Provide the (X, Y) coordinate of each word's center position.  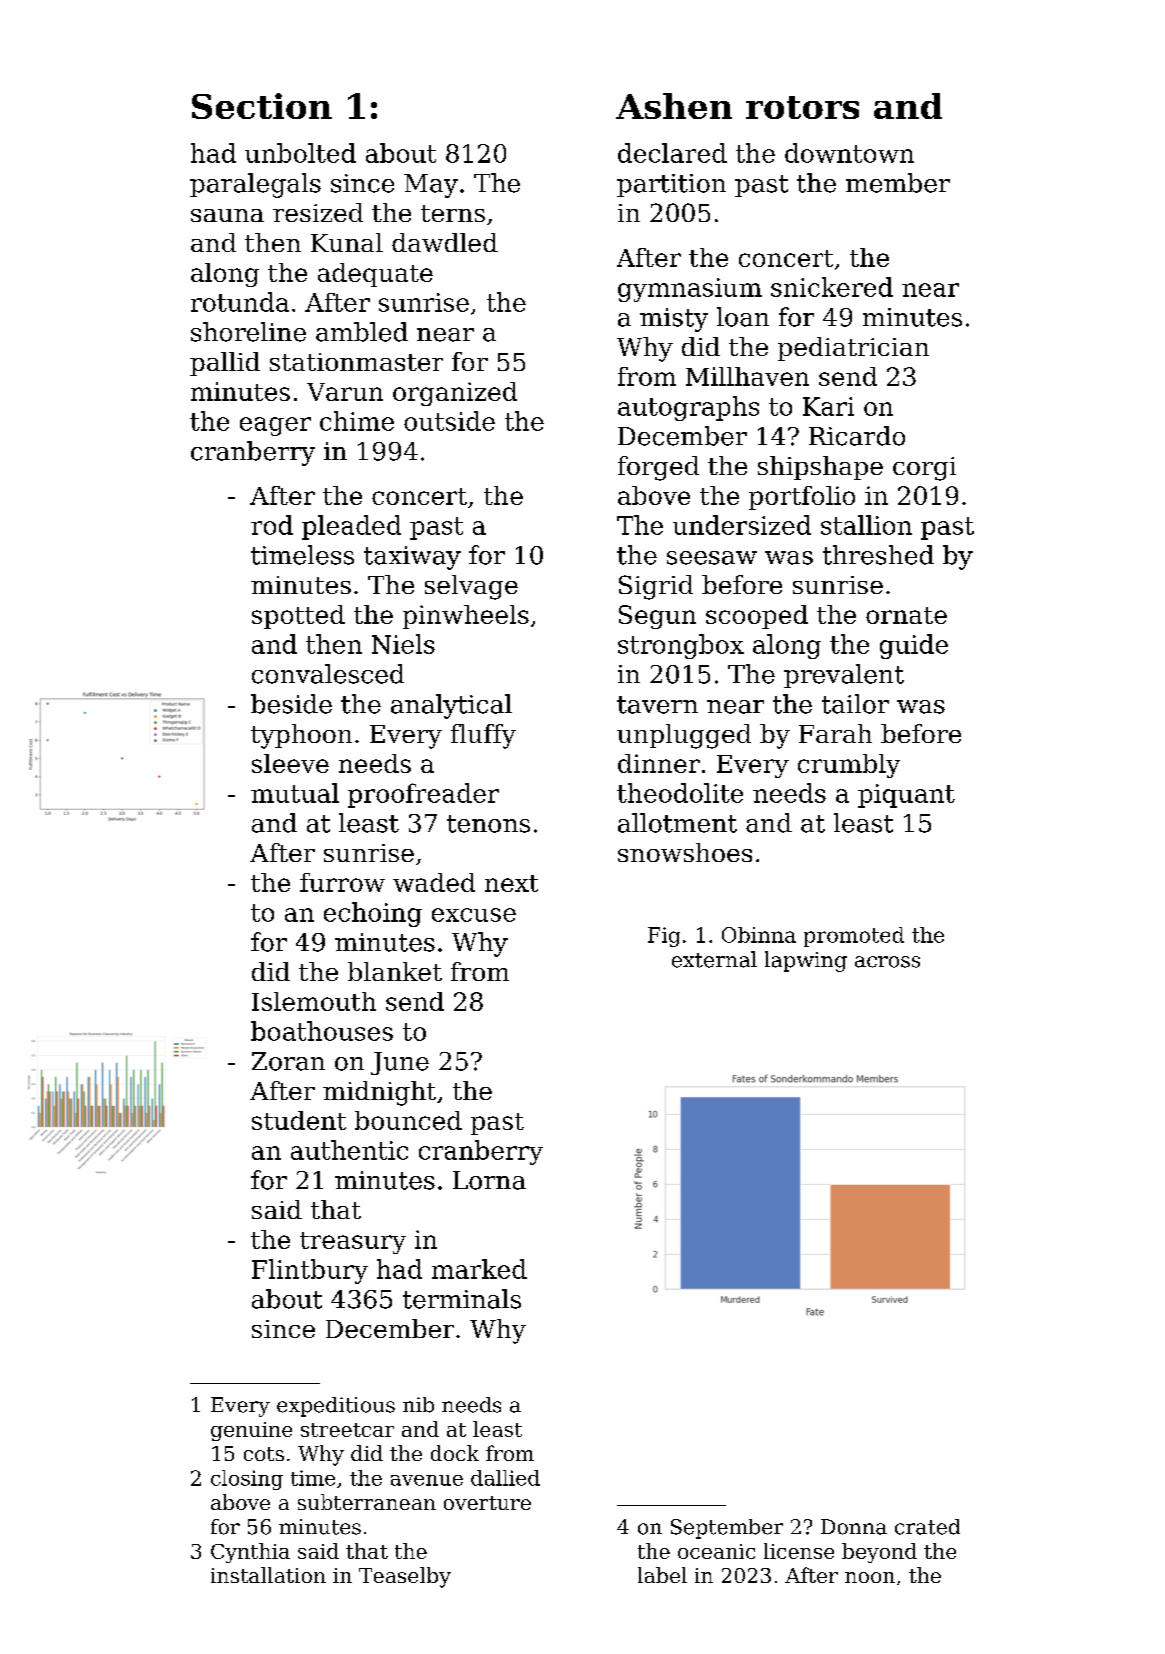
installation (268, 1575)
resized (318, 212)
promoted (854, 937)
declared (672, 153)
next (511, 883)
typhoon (301, 736)
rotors (802, 107)
